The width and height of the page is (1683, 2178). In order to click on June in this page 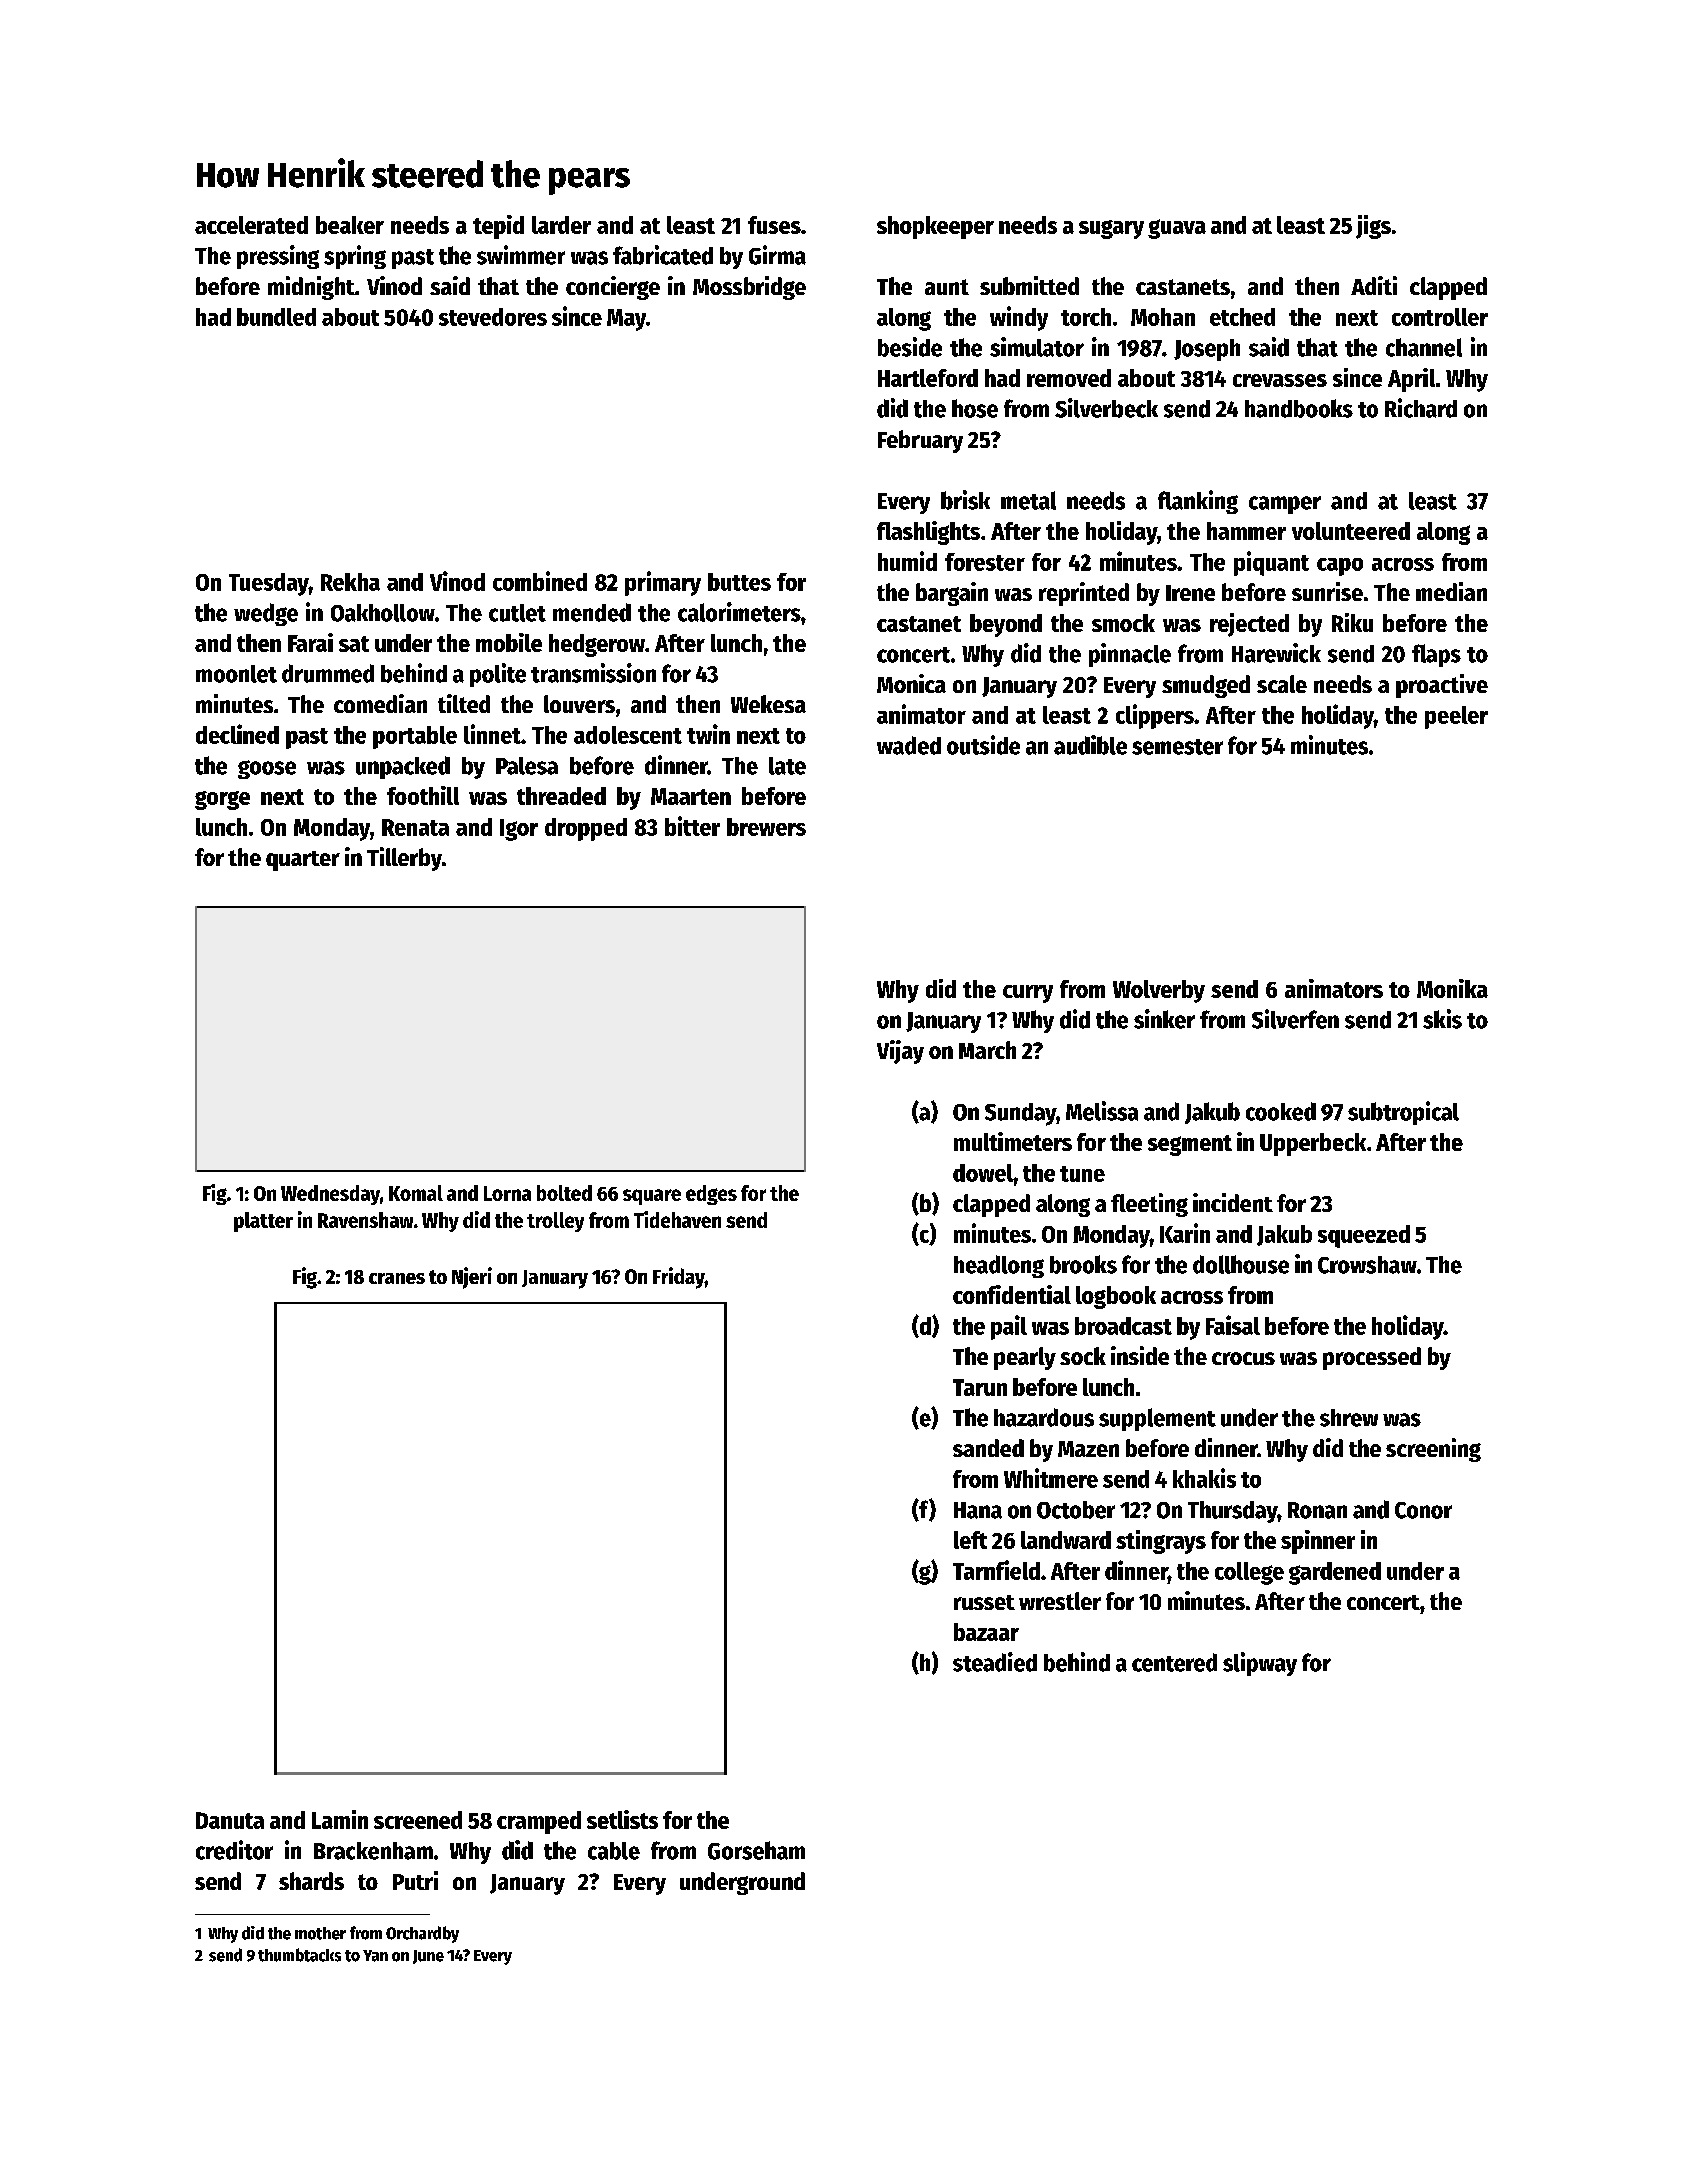, I will do `click(428, 1957)`.
